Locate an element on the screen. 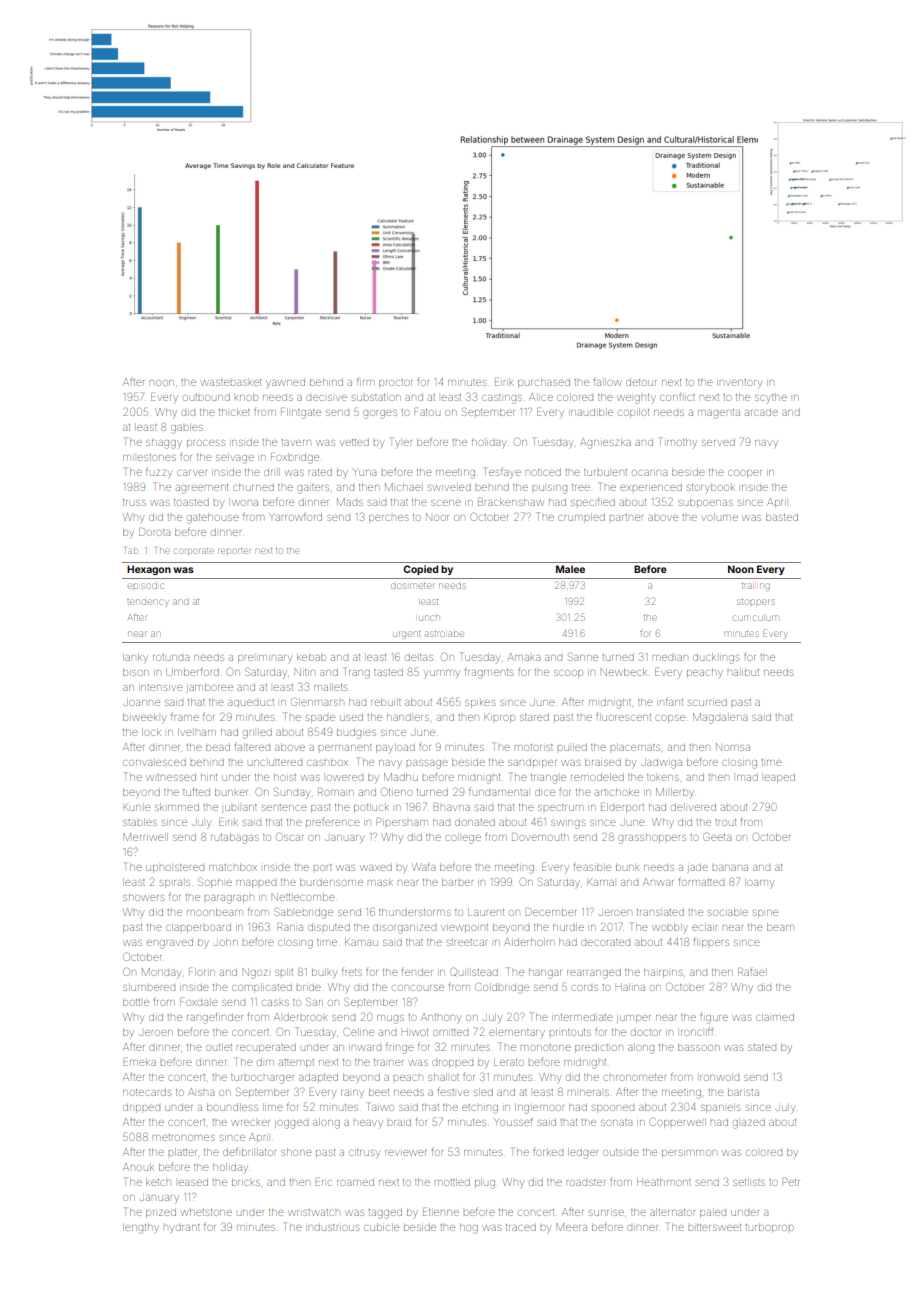  industrious is located at coordinates (332, 1227).
